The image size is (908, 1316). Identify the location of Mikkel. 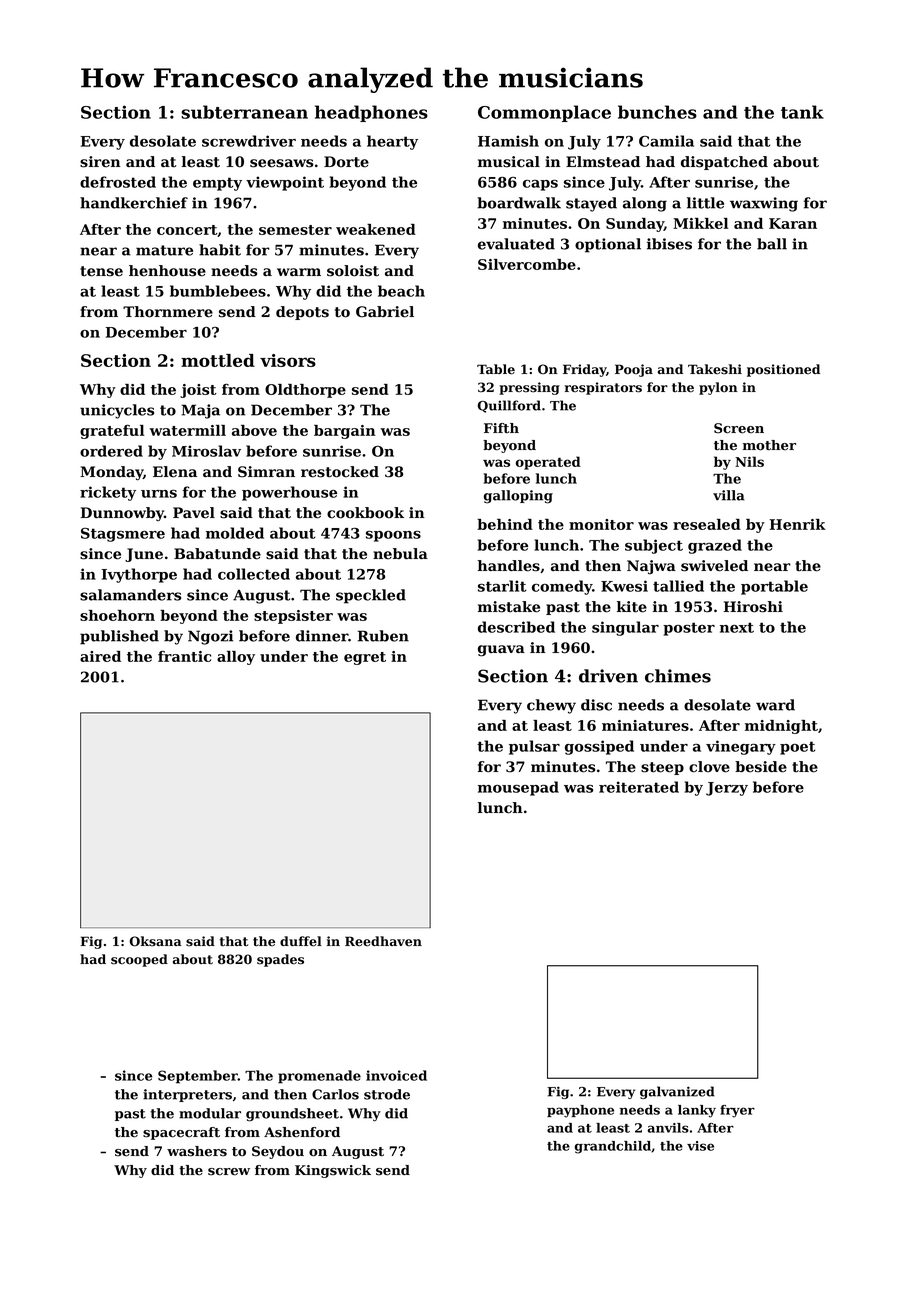
(700, 223).
